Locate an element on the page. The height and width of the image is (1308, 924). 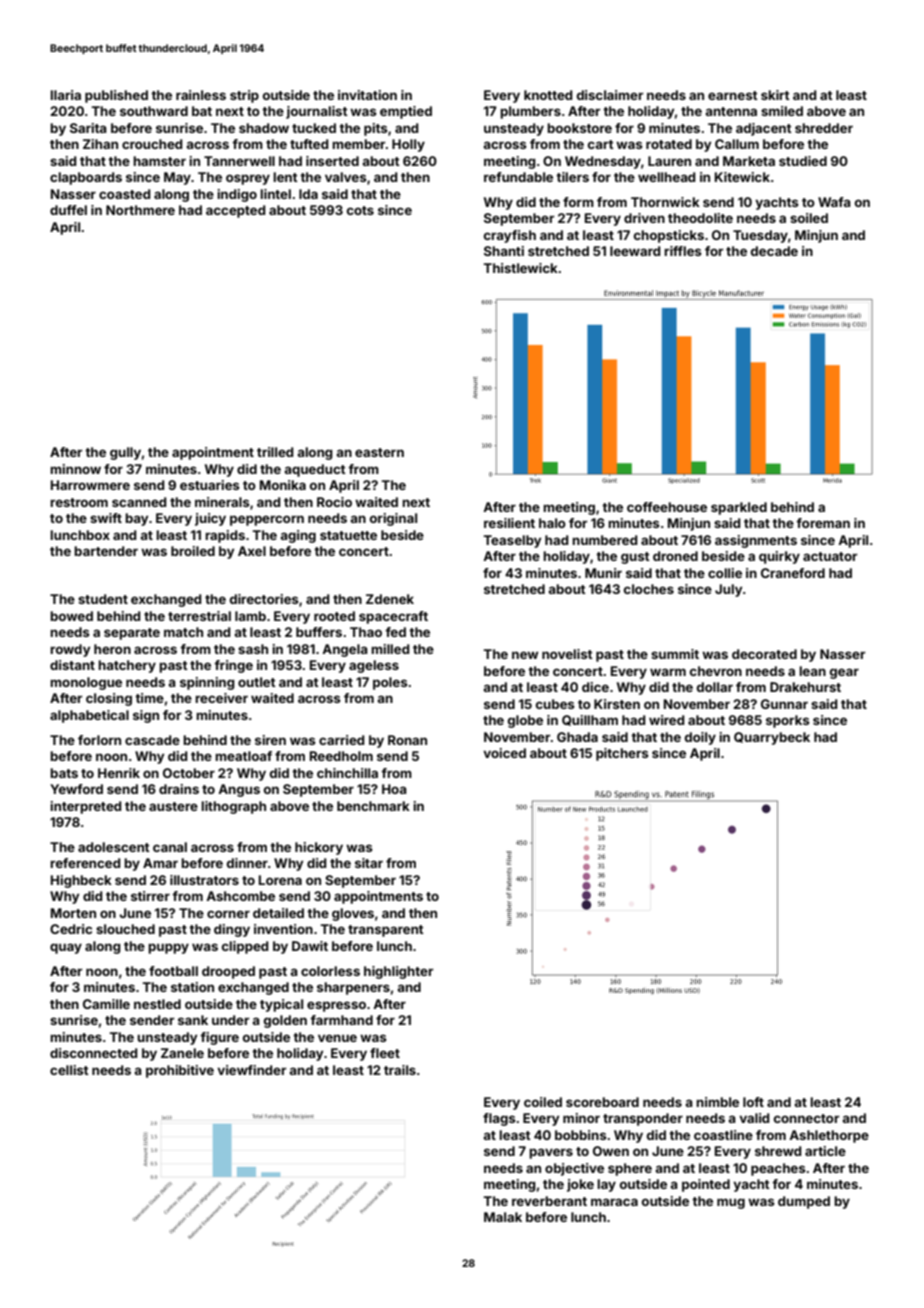
Holly is located at coordinates (408, 145).
